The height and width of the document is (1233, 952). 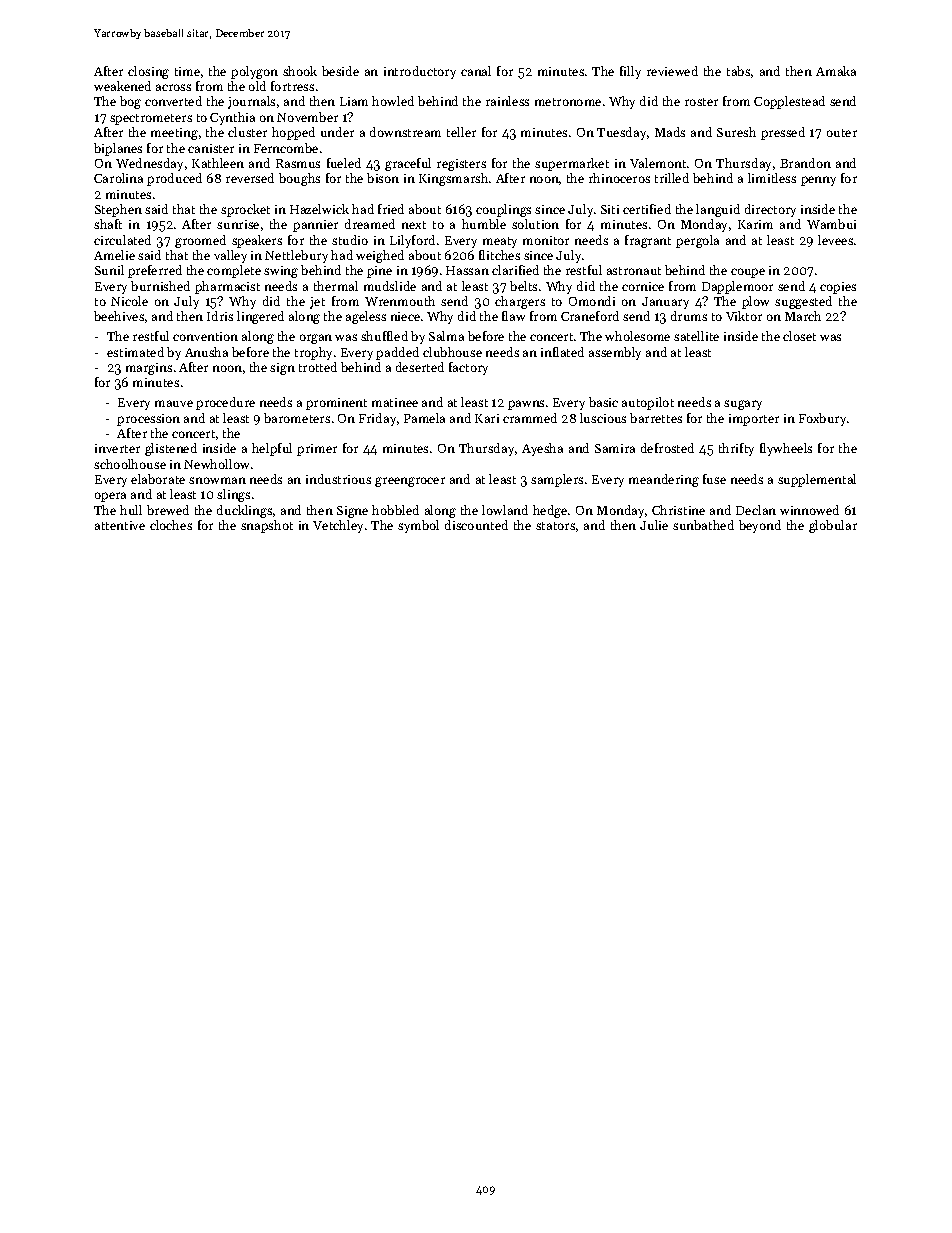 I want to click on stators, so click(x=555, y=526).
